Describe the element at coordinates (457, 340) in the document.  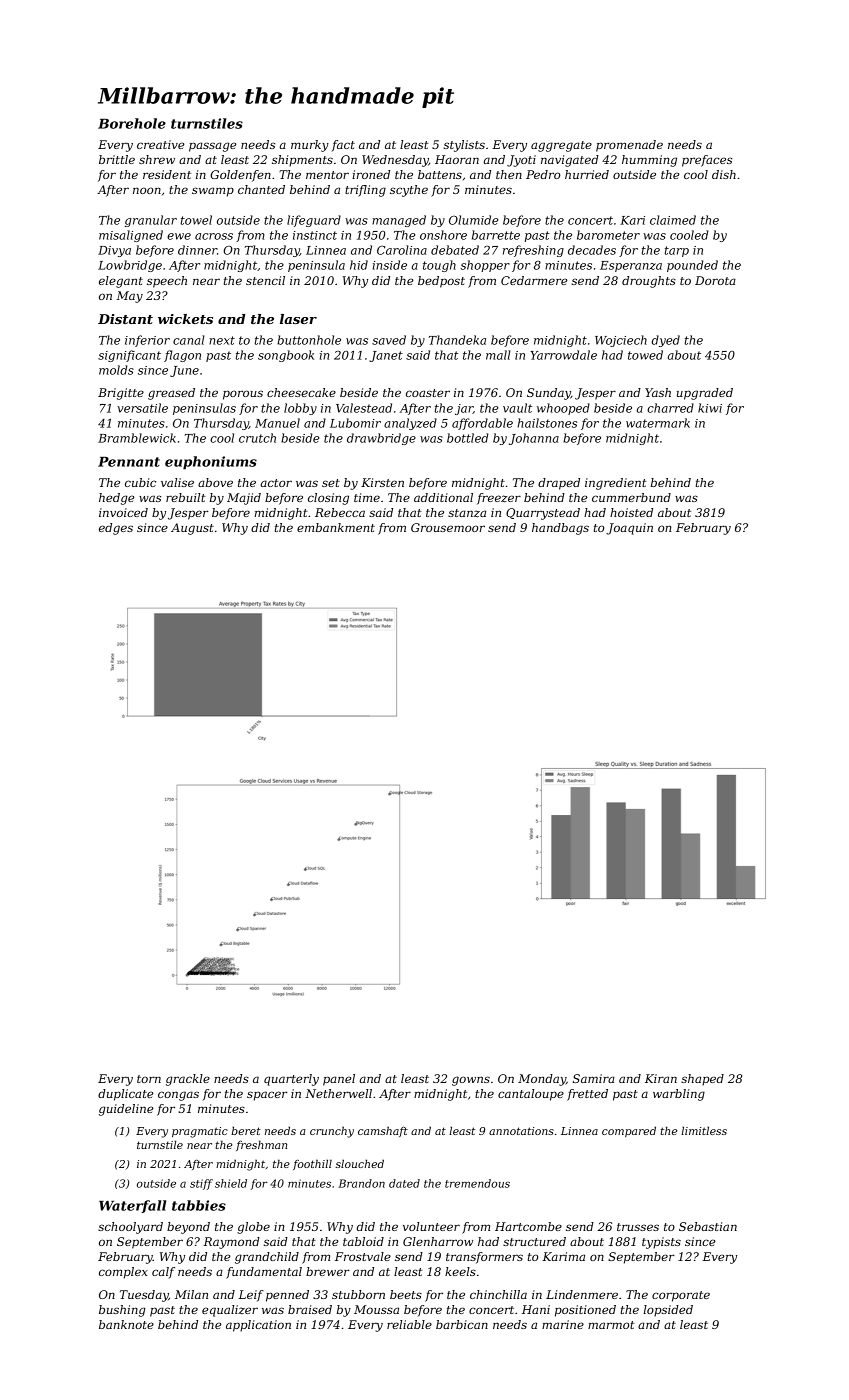
I see `Thandeka` at that location.
